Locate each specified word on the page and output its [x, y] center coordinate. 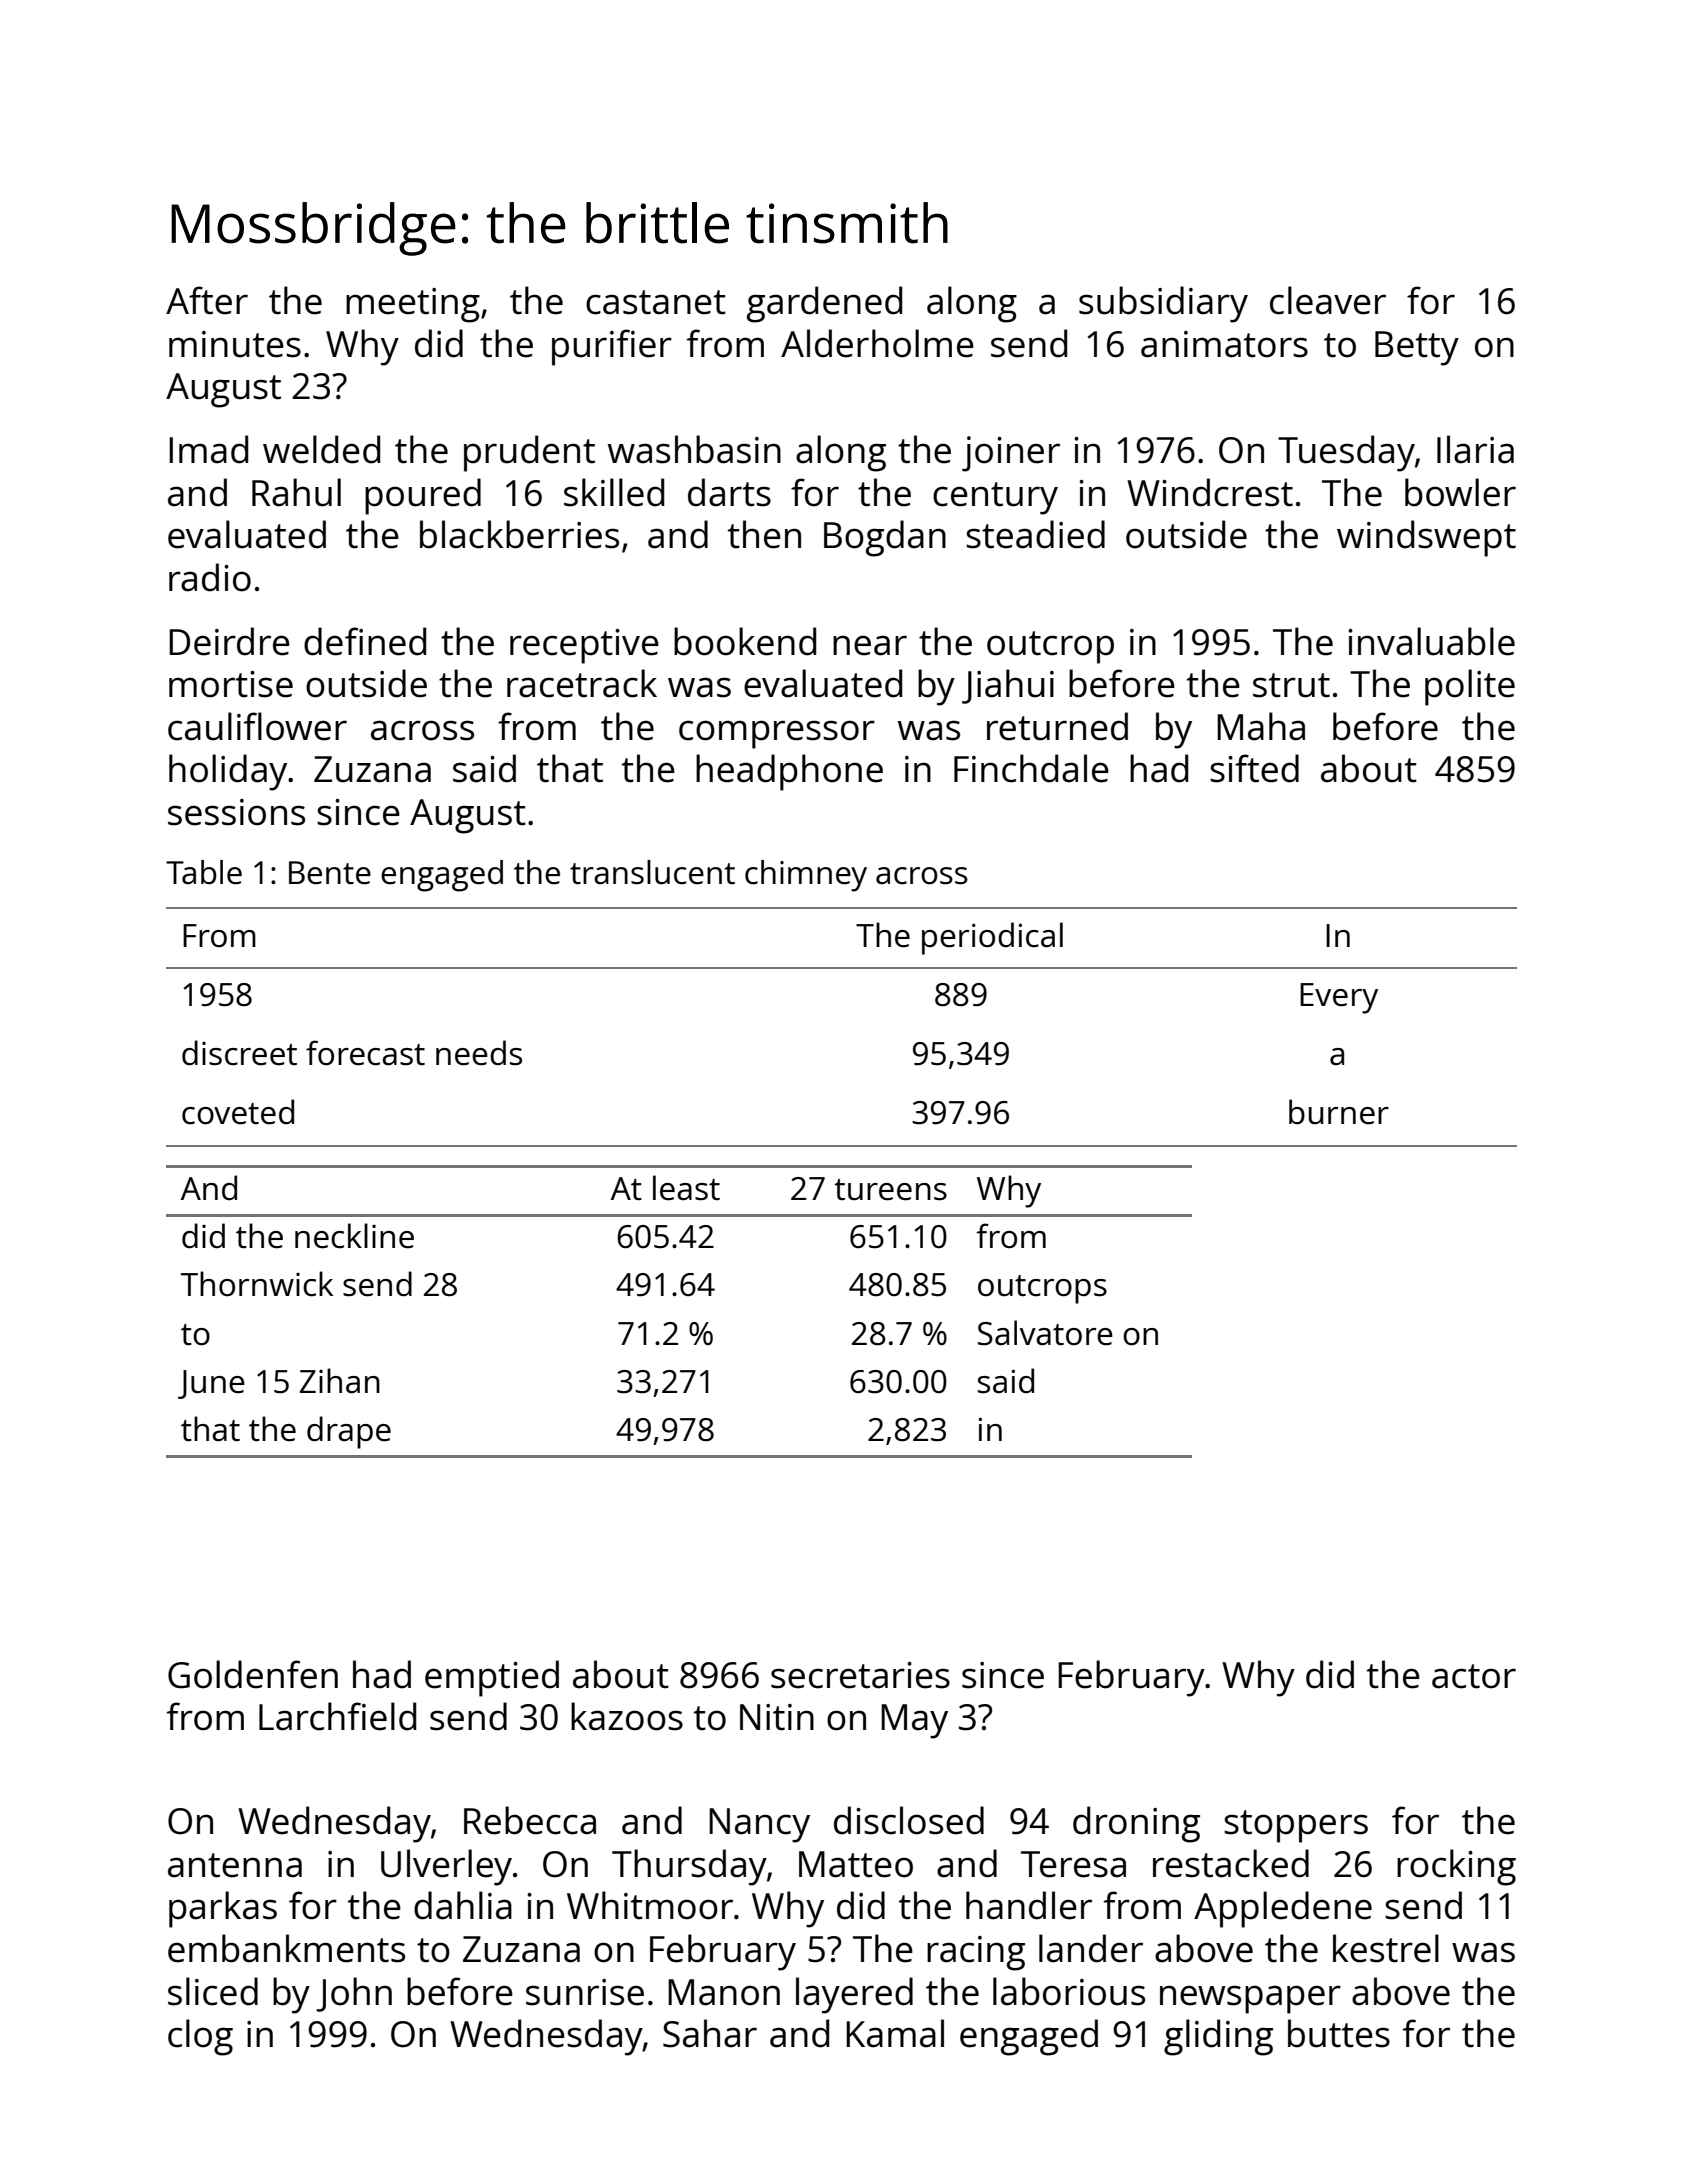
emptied [492, 1678]
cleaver [1328, 300]
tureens [890, 1190]
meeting [413, 305]
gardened [824, 304]
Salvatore [1045, 1333]
